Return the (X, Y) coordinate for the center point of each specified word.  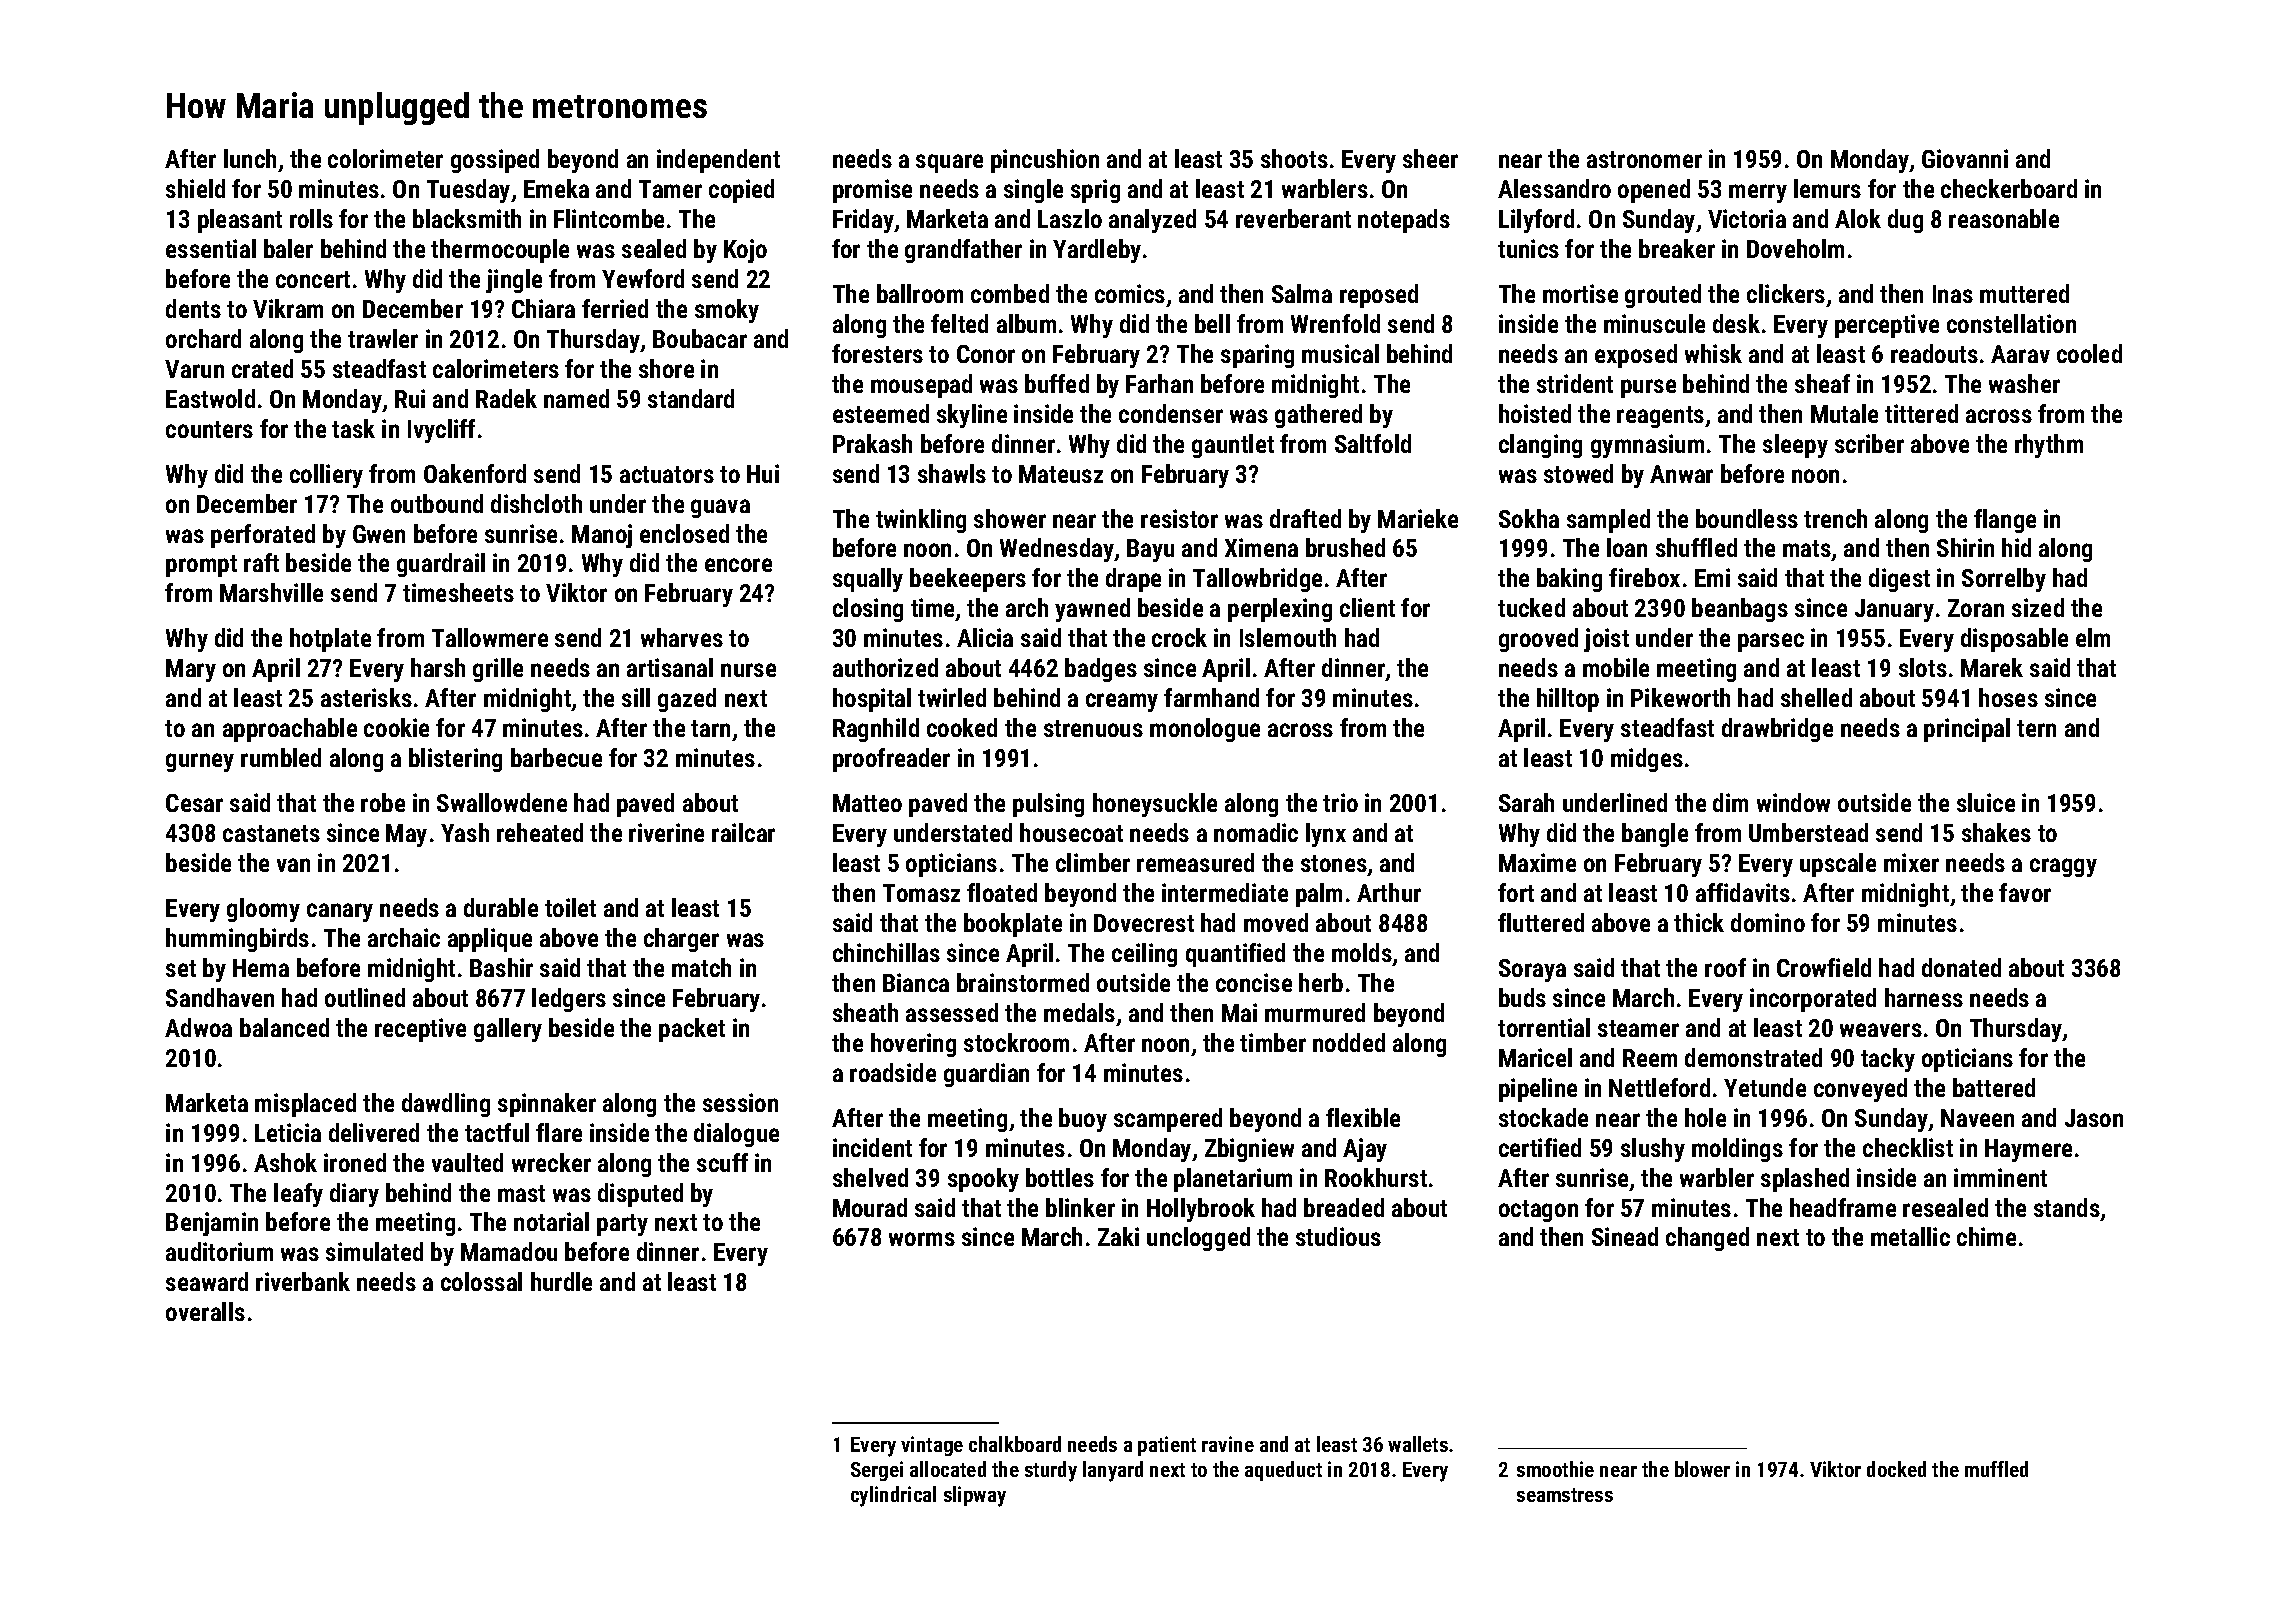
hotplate (330, 640)
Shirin (1965, 547)
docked (1896, 1469)
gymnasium (1647, 446)
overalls (205, 1311)
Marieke (1418, 518)
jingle (514, 281)
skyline (972, 416)
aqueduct (1283, 1471)
